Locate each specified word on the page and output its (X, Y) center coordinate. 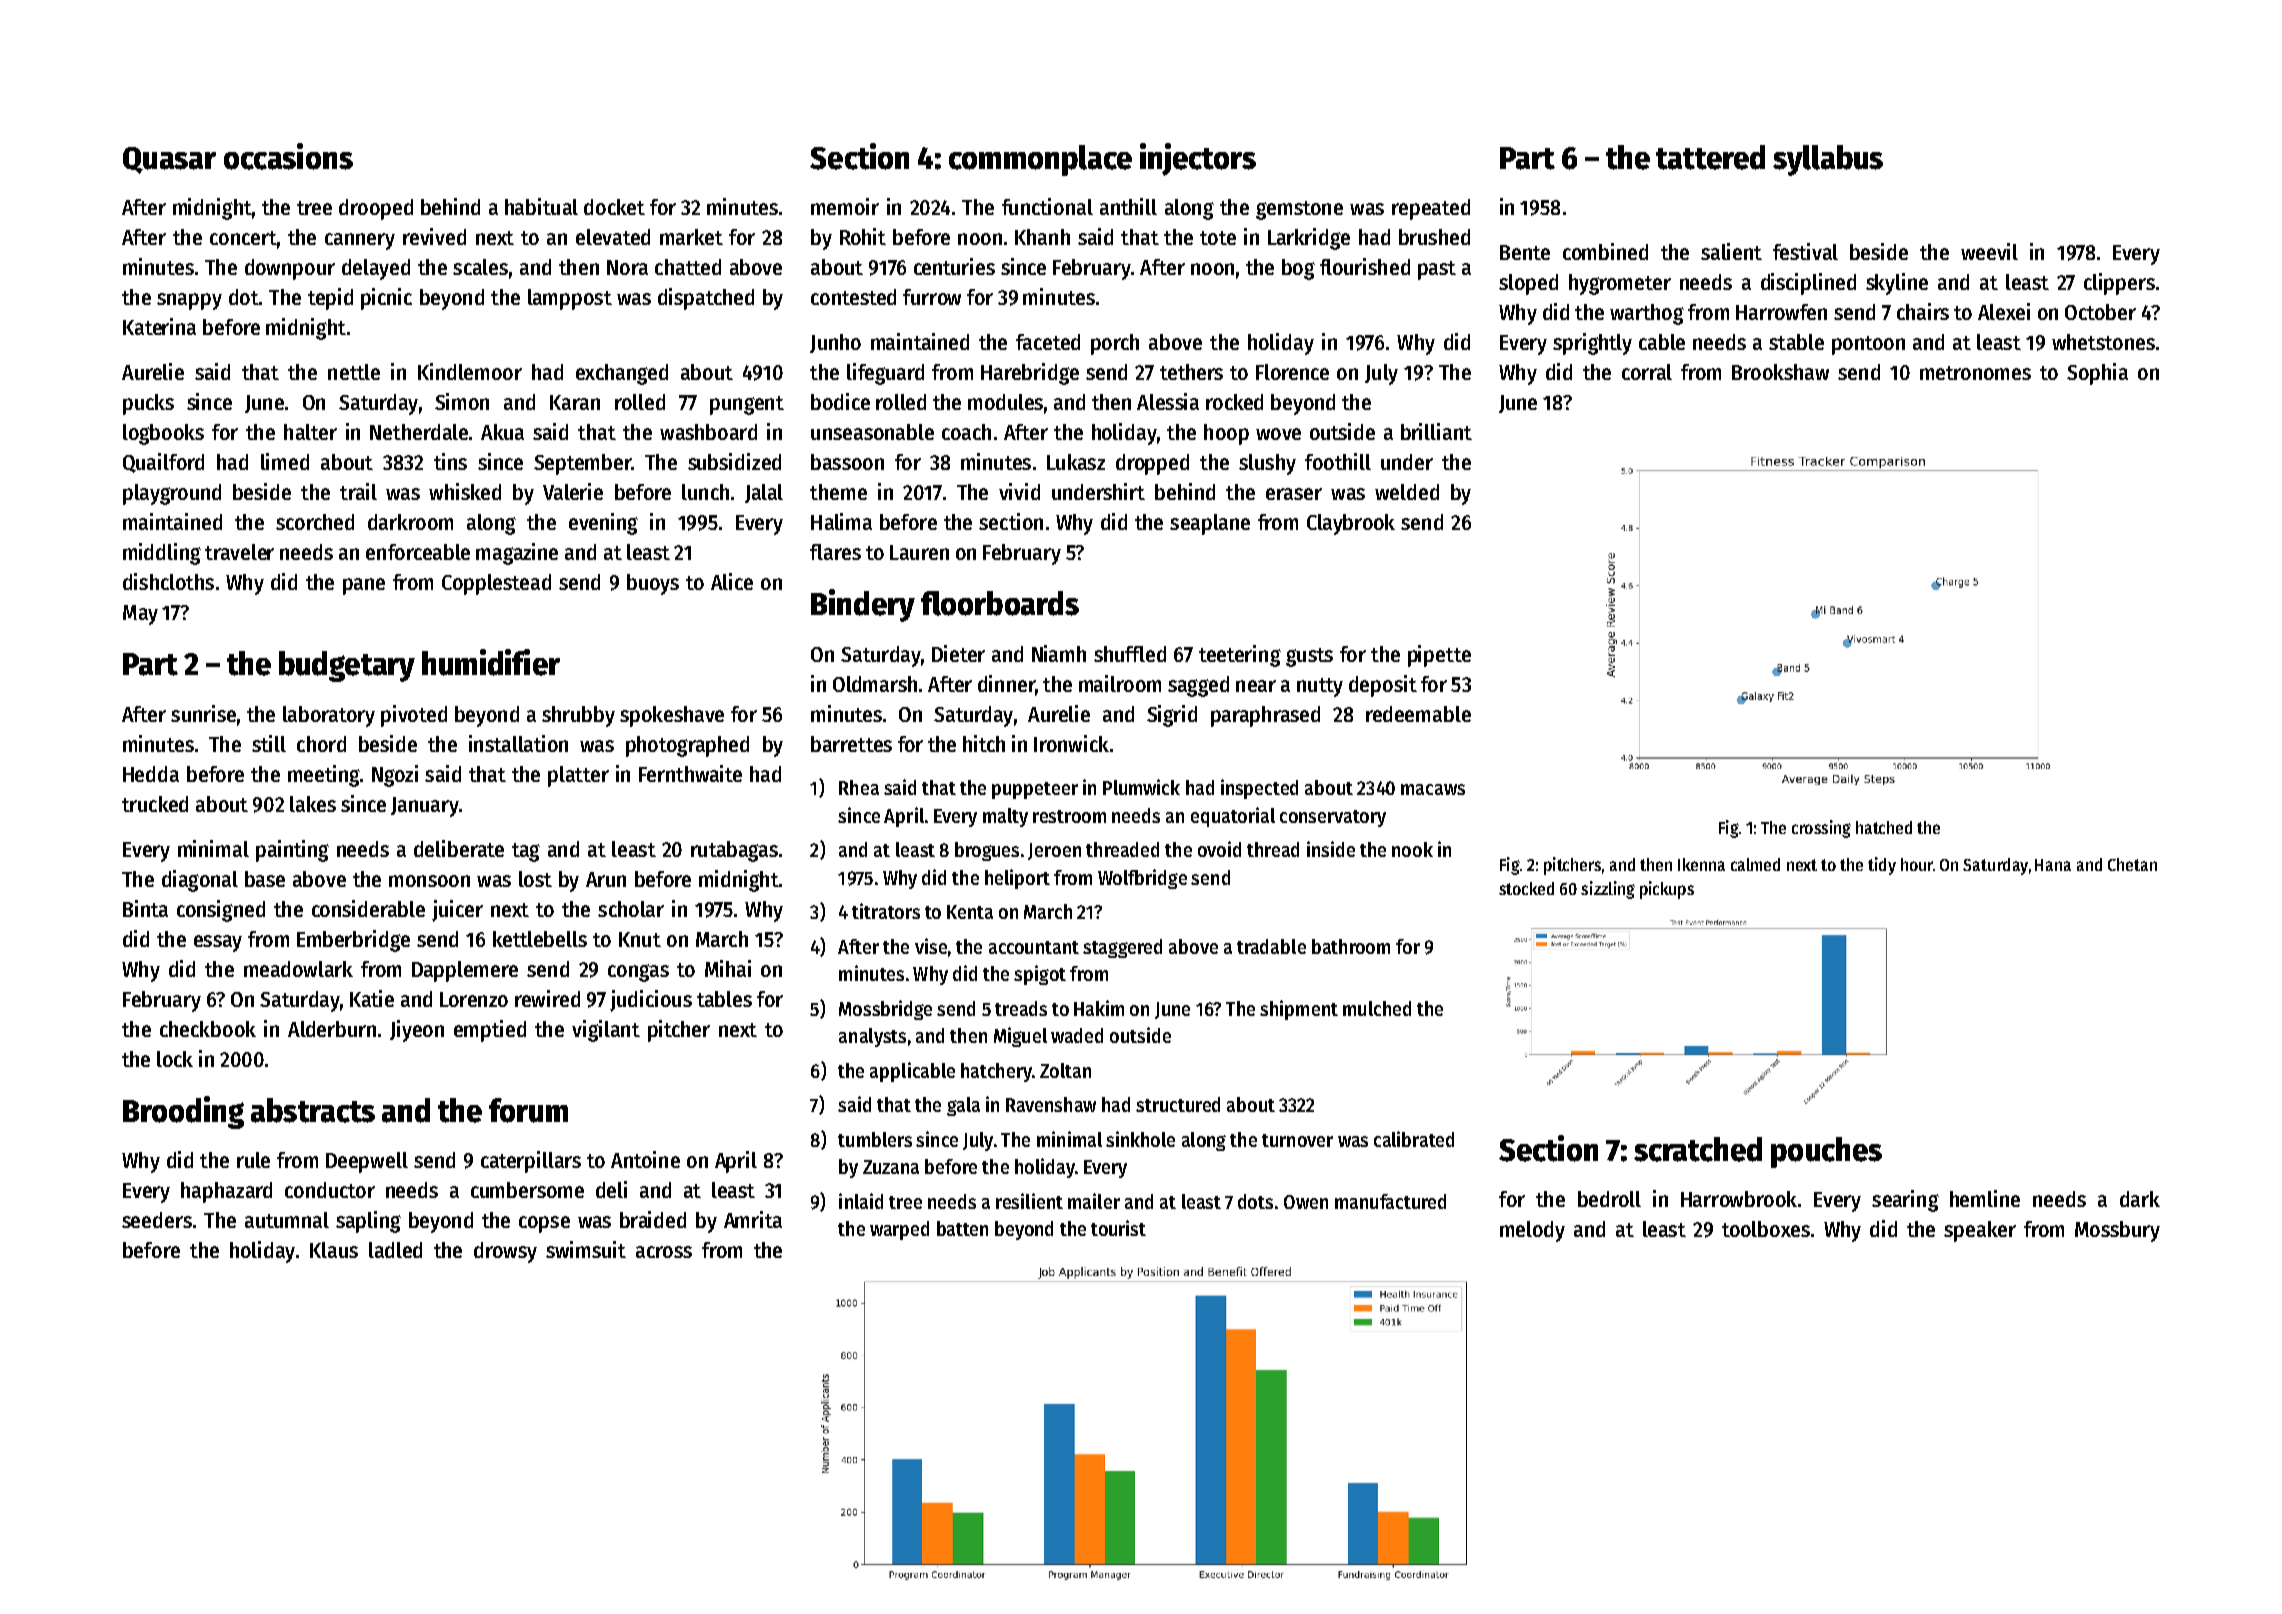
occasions (288, 156)
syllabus (1828, 160)
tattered (1710, 157)
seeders (157, 1220)
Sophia (2097, 374)
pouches (1826, 1152)
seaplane (1210, 524)
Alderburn (332, 1029)
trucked (155, 804)
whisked (465, 491)
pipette (1439, 656)
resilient (1029, 1201)
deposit (1383, 686)
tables (724, 999)
